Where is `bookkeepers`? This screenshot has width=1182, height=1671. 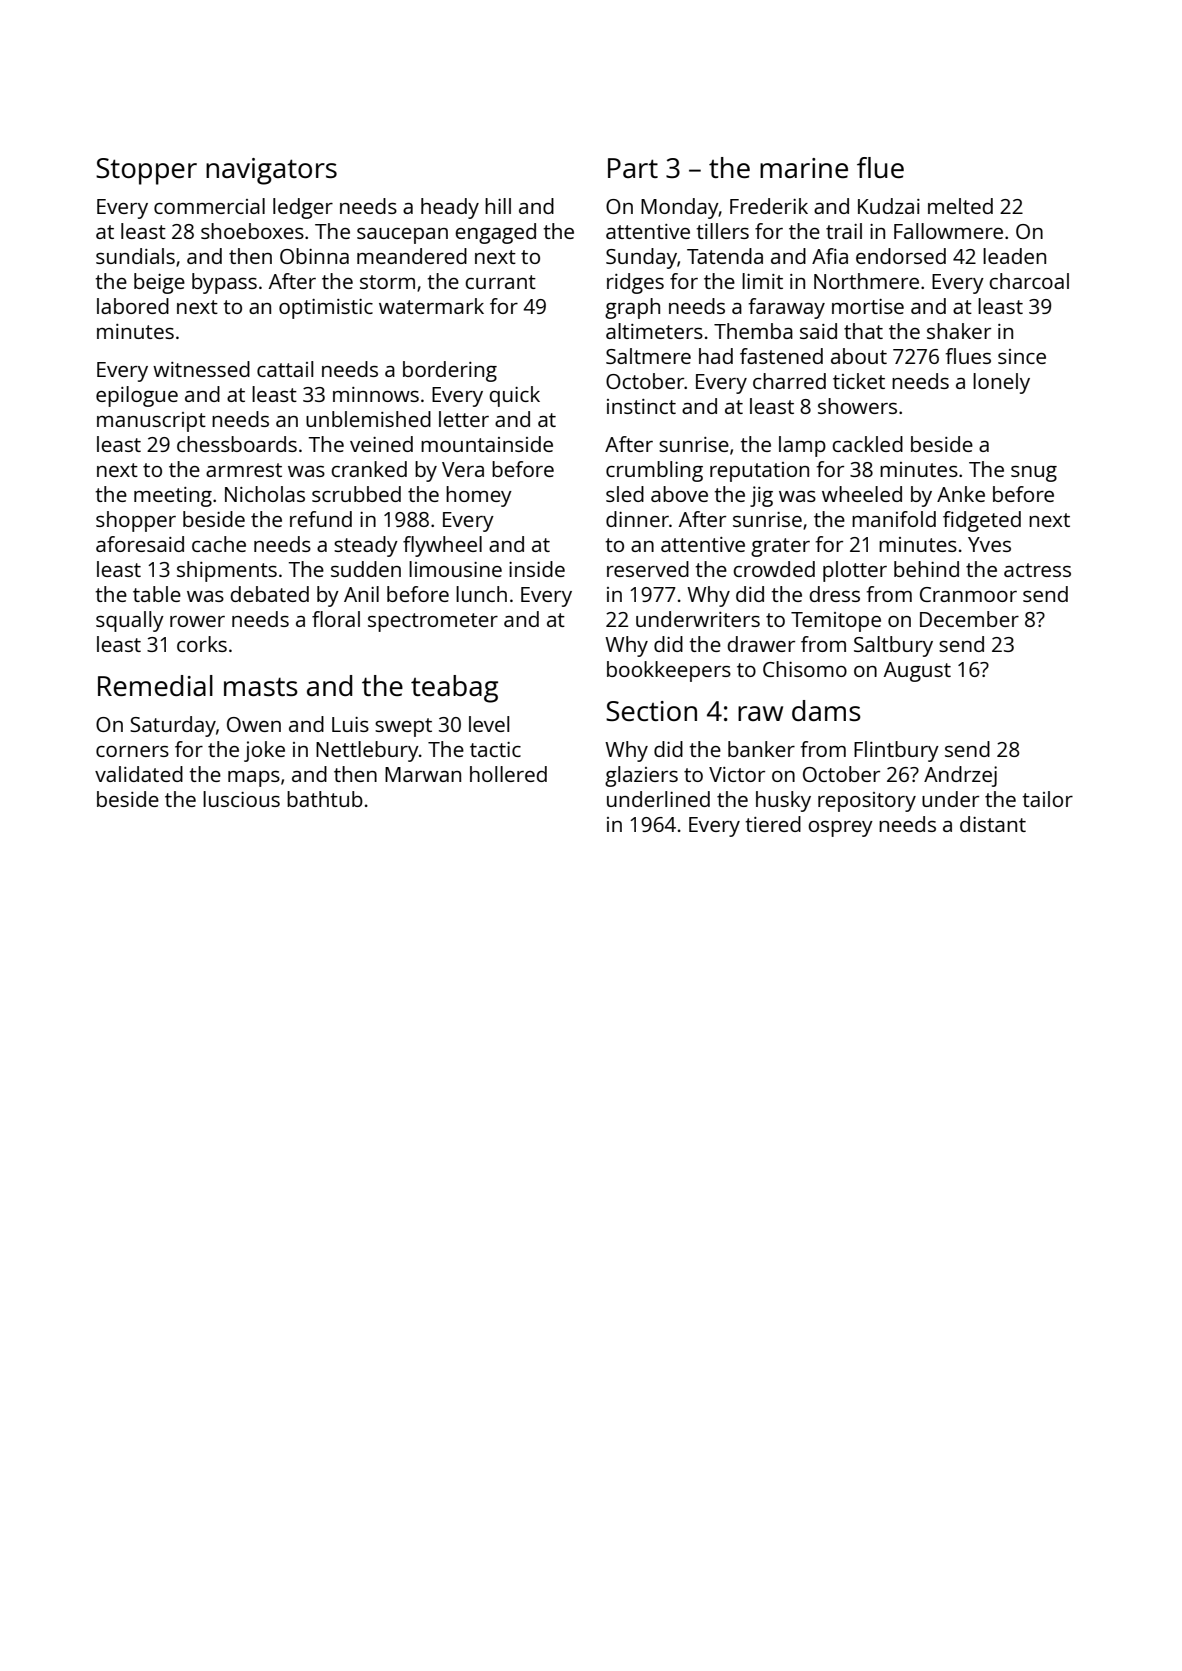 bookkeepers is located at coordinates (669, 671).
